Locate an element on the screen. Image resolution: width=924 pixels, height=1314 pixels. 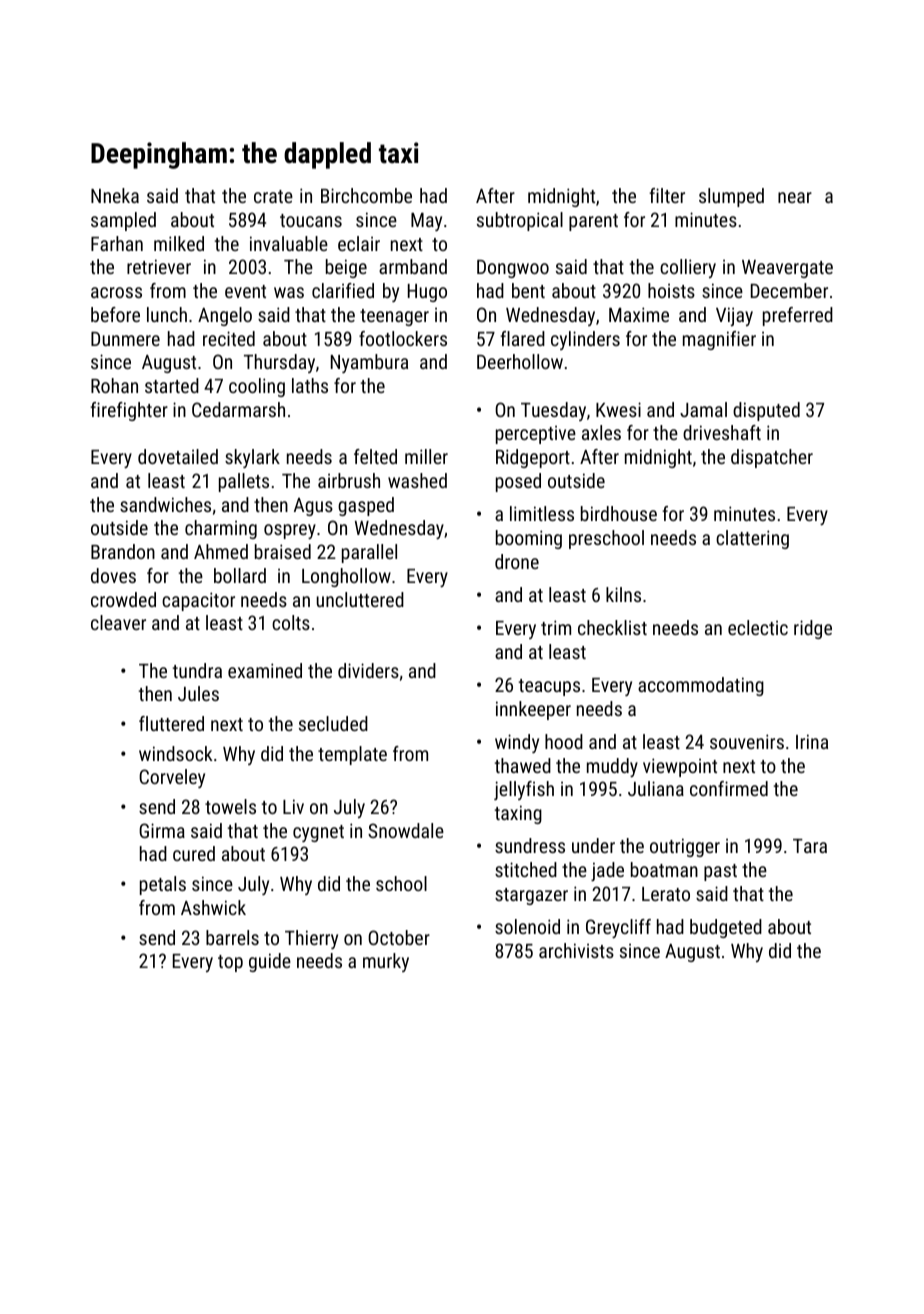
birdhouse is located at coordinates (619, 513).
